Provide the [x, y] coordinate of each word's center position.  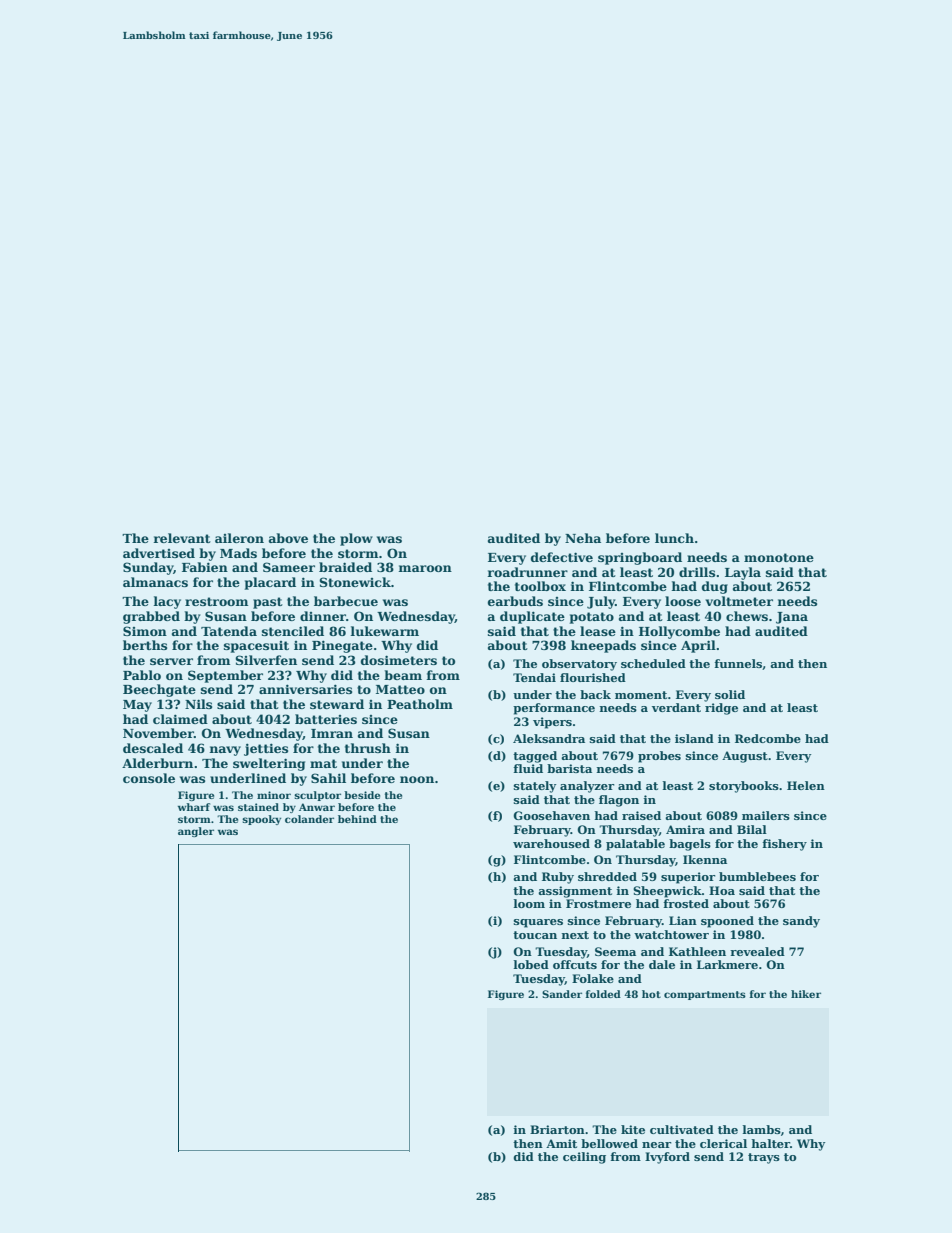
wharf [194, 807]
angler [196, 832]
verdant [676, 707]
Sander [562, 994]
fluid [528, 768]
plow [356, 539]
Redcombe [768, 738]
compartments [705, 995]
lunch [674, 538]
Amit [561, 1143]
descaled [153, 748]
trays [764, 1158]
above [288, 538]
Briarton [557, 1129]
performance [554, 709]
